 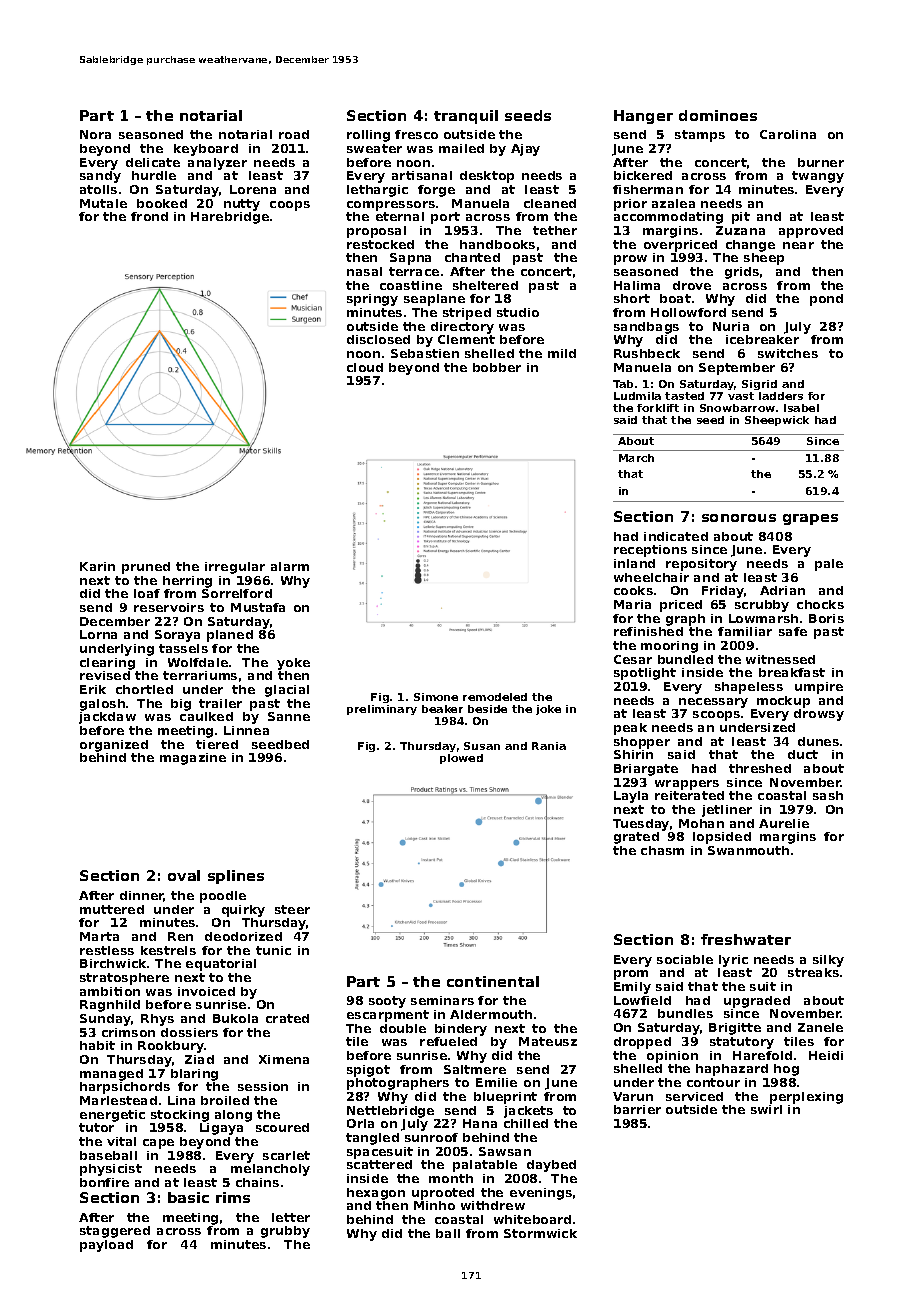 What do you see at coordinates (685, 959) in the screenshot?
I see `sociable` at bounding box center [685, 959].
